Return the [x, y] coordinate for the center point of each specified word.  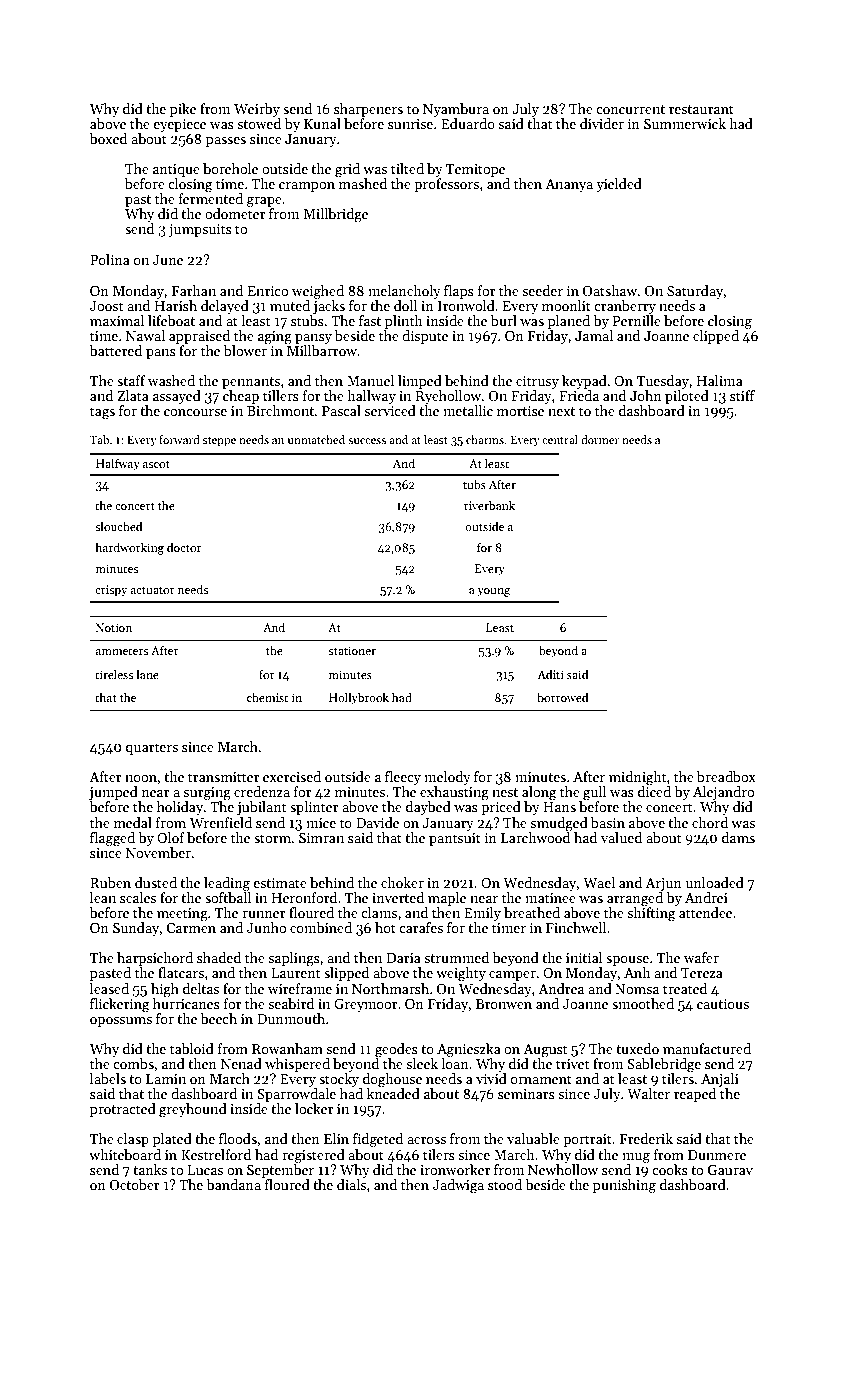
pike [183, 110]
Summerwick [685, 123]
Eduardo [468, 123]
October [135, 1184]
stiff [742, 395]
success [367, 441]
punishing [624, 1186]
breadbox [726, 776]
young [493, 592]
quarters [152, 749]
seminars [526, 1094]
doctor [184, 547]
